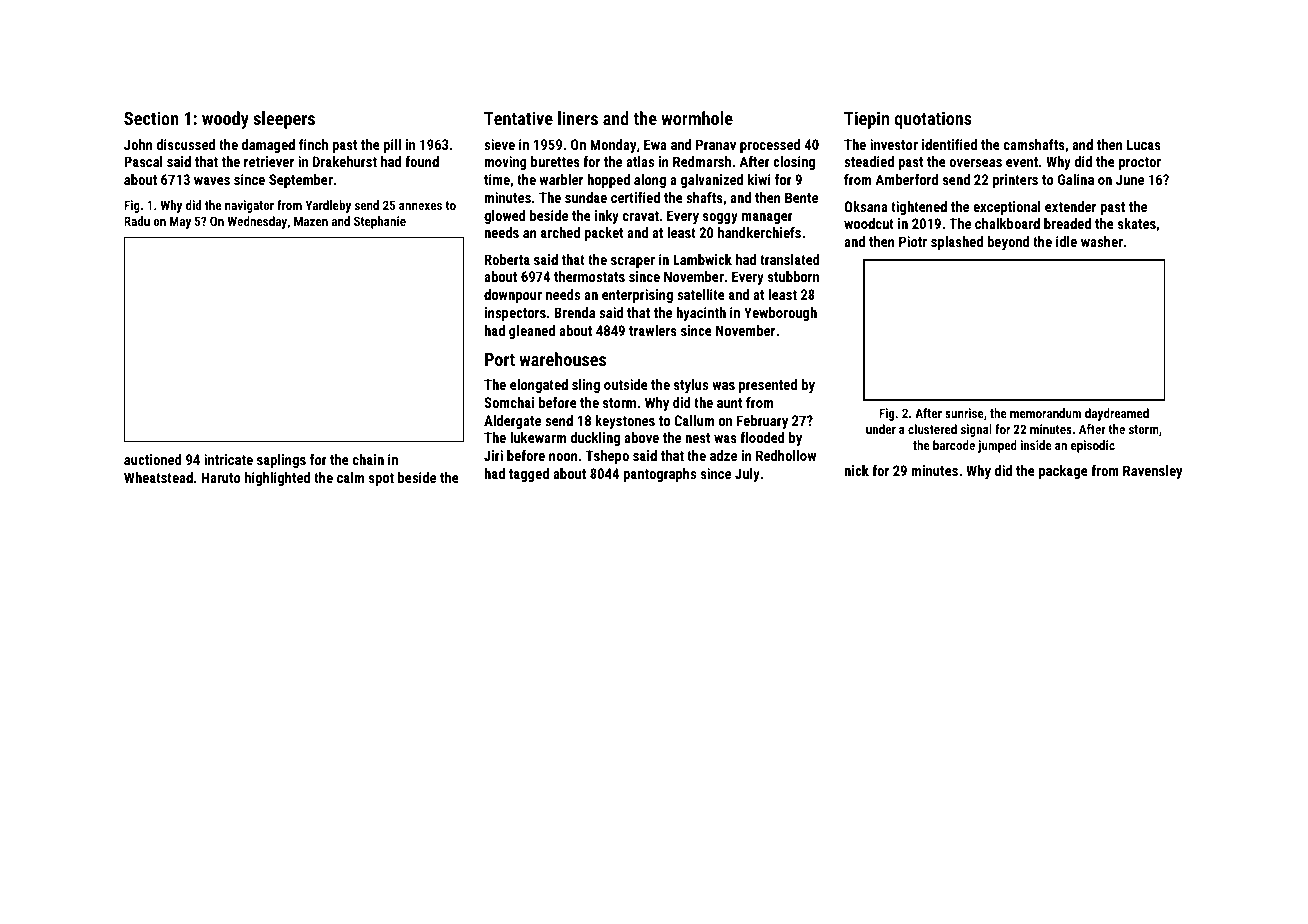 Image resolution: width=1308 pixels, height=924 pixels. Describe the element at coordinates (513, 296) in the image. I see `downpour` at that location.
